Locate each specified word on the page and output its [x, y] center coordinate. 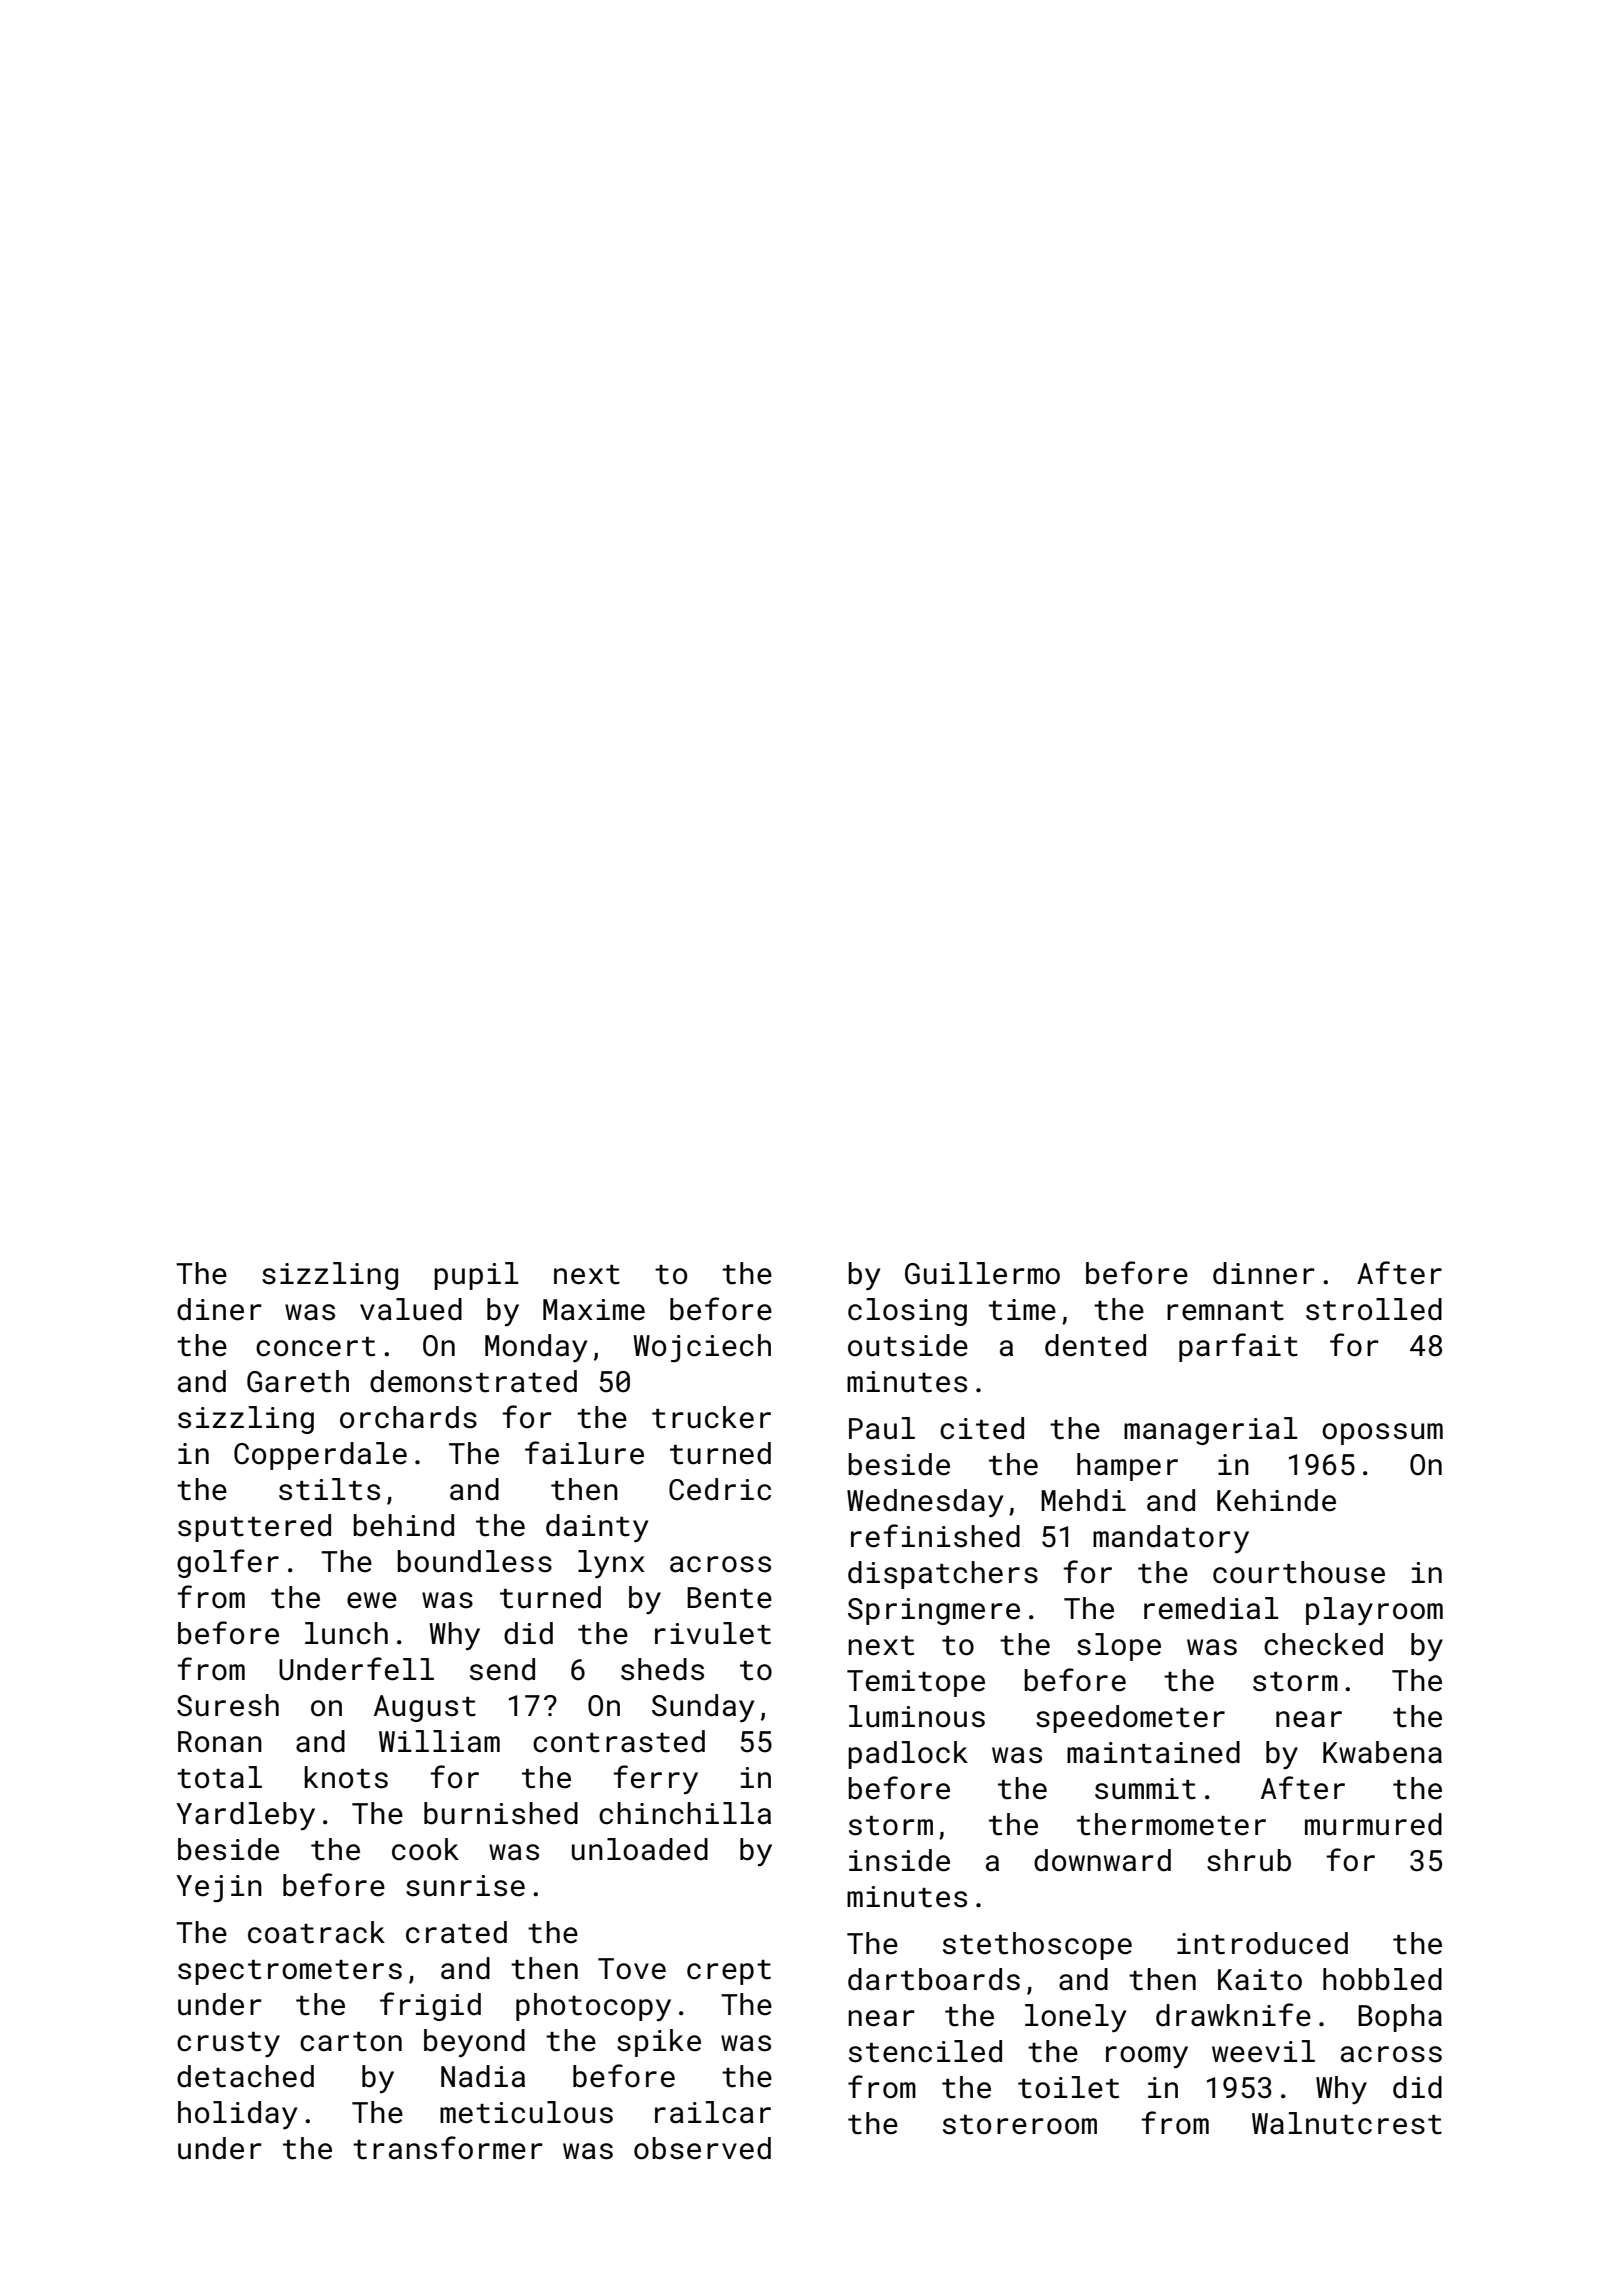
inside [899, 1860]
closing [907, 1312]
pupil [476, 1276]
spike [659, 2043]
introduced [1262, 1943]
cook [425, 1849]
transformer [448, 2148]
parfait [1238, 1347]
